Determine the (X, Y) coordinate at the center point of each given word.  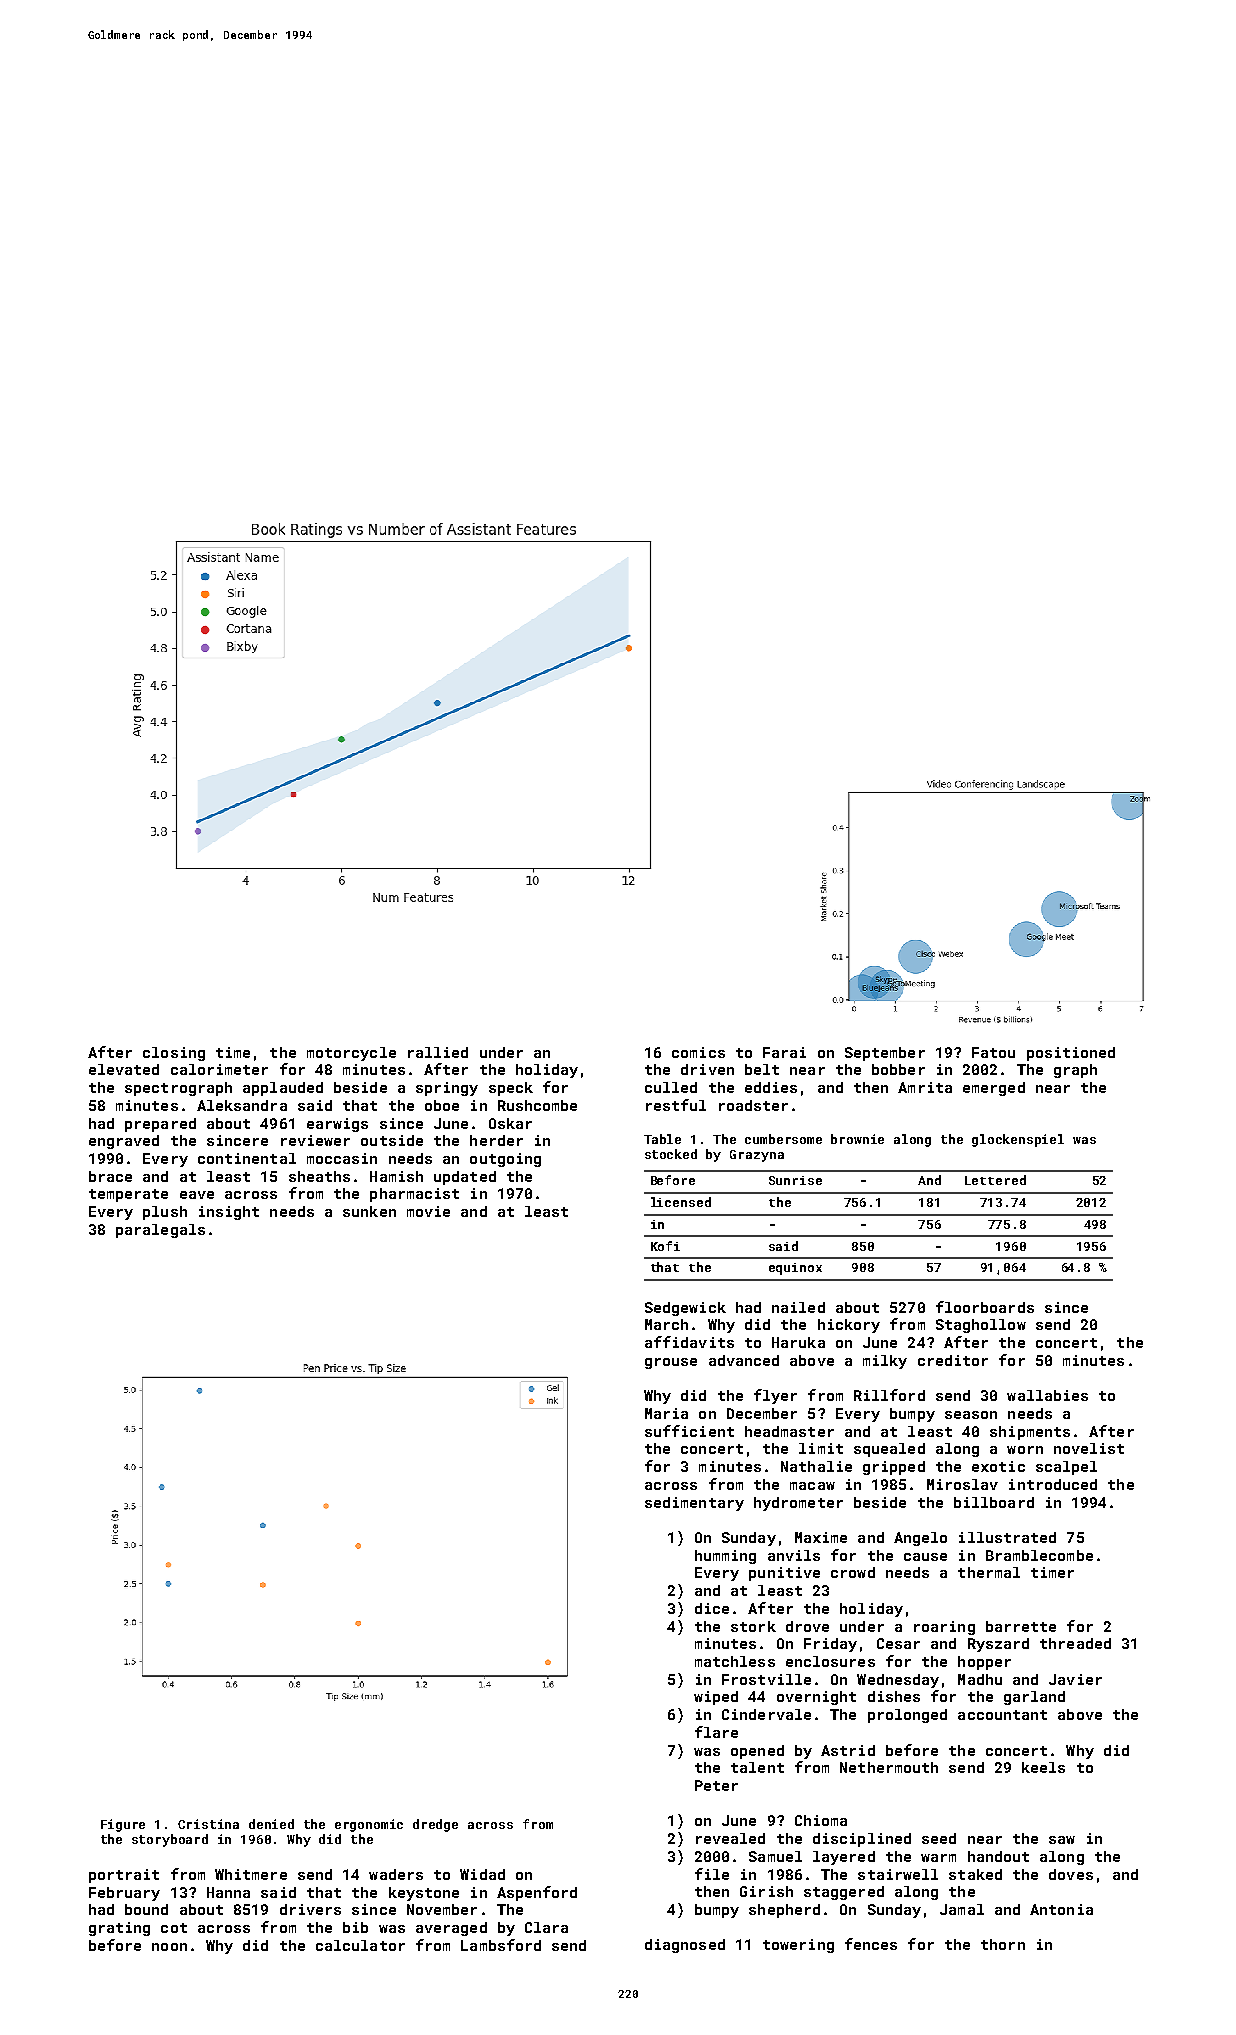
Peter (716, 1785)
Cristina (208, 1824)
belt (762, 1069)
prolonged (907, 1716)
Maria (666, 1413)
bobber (898, 1069)
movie (428, 1211)
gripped (894, 1468)
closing (174, 1054)
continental (247, 1158)
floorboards (985, 1307)
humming (725, 1557)
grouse (671, 1363)
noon (169, 1947)
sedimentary (694, 1504)
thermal (989, 1572)
